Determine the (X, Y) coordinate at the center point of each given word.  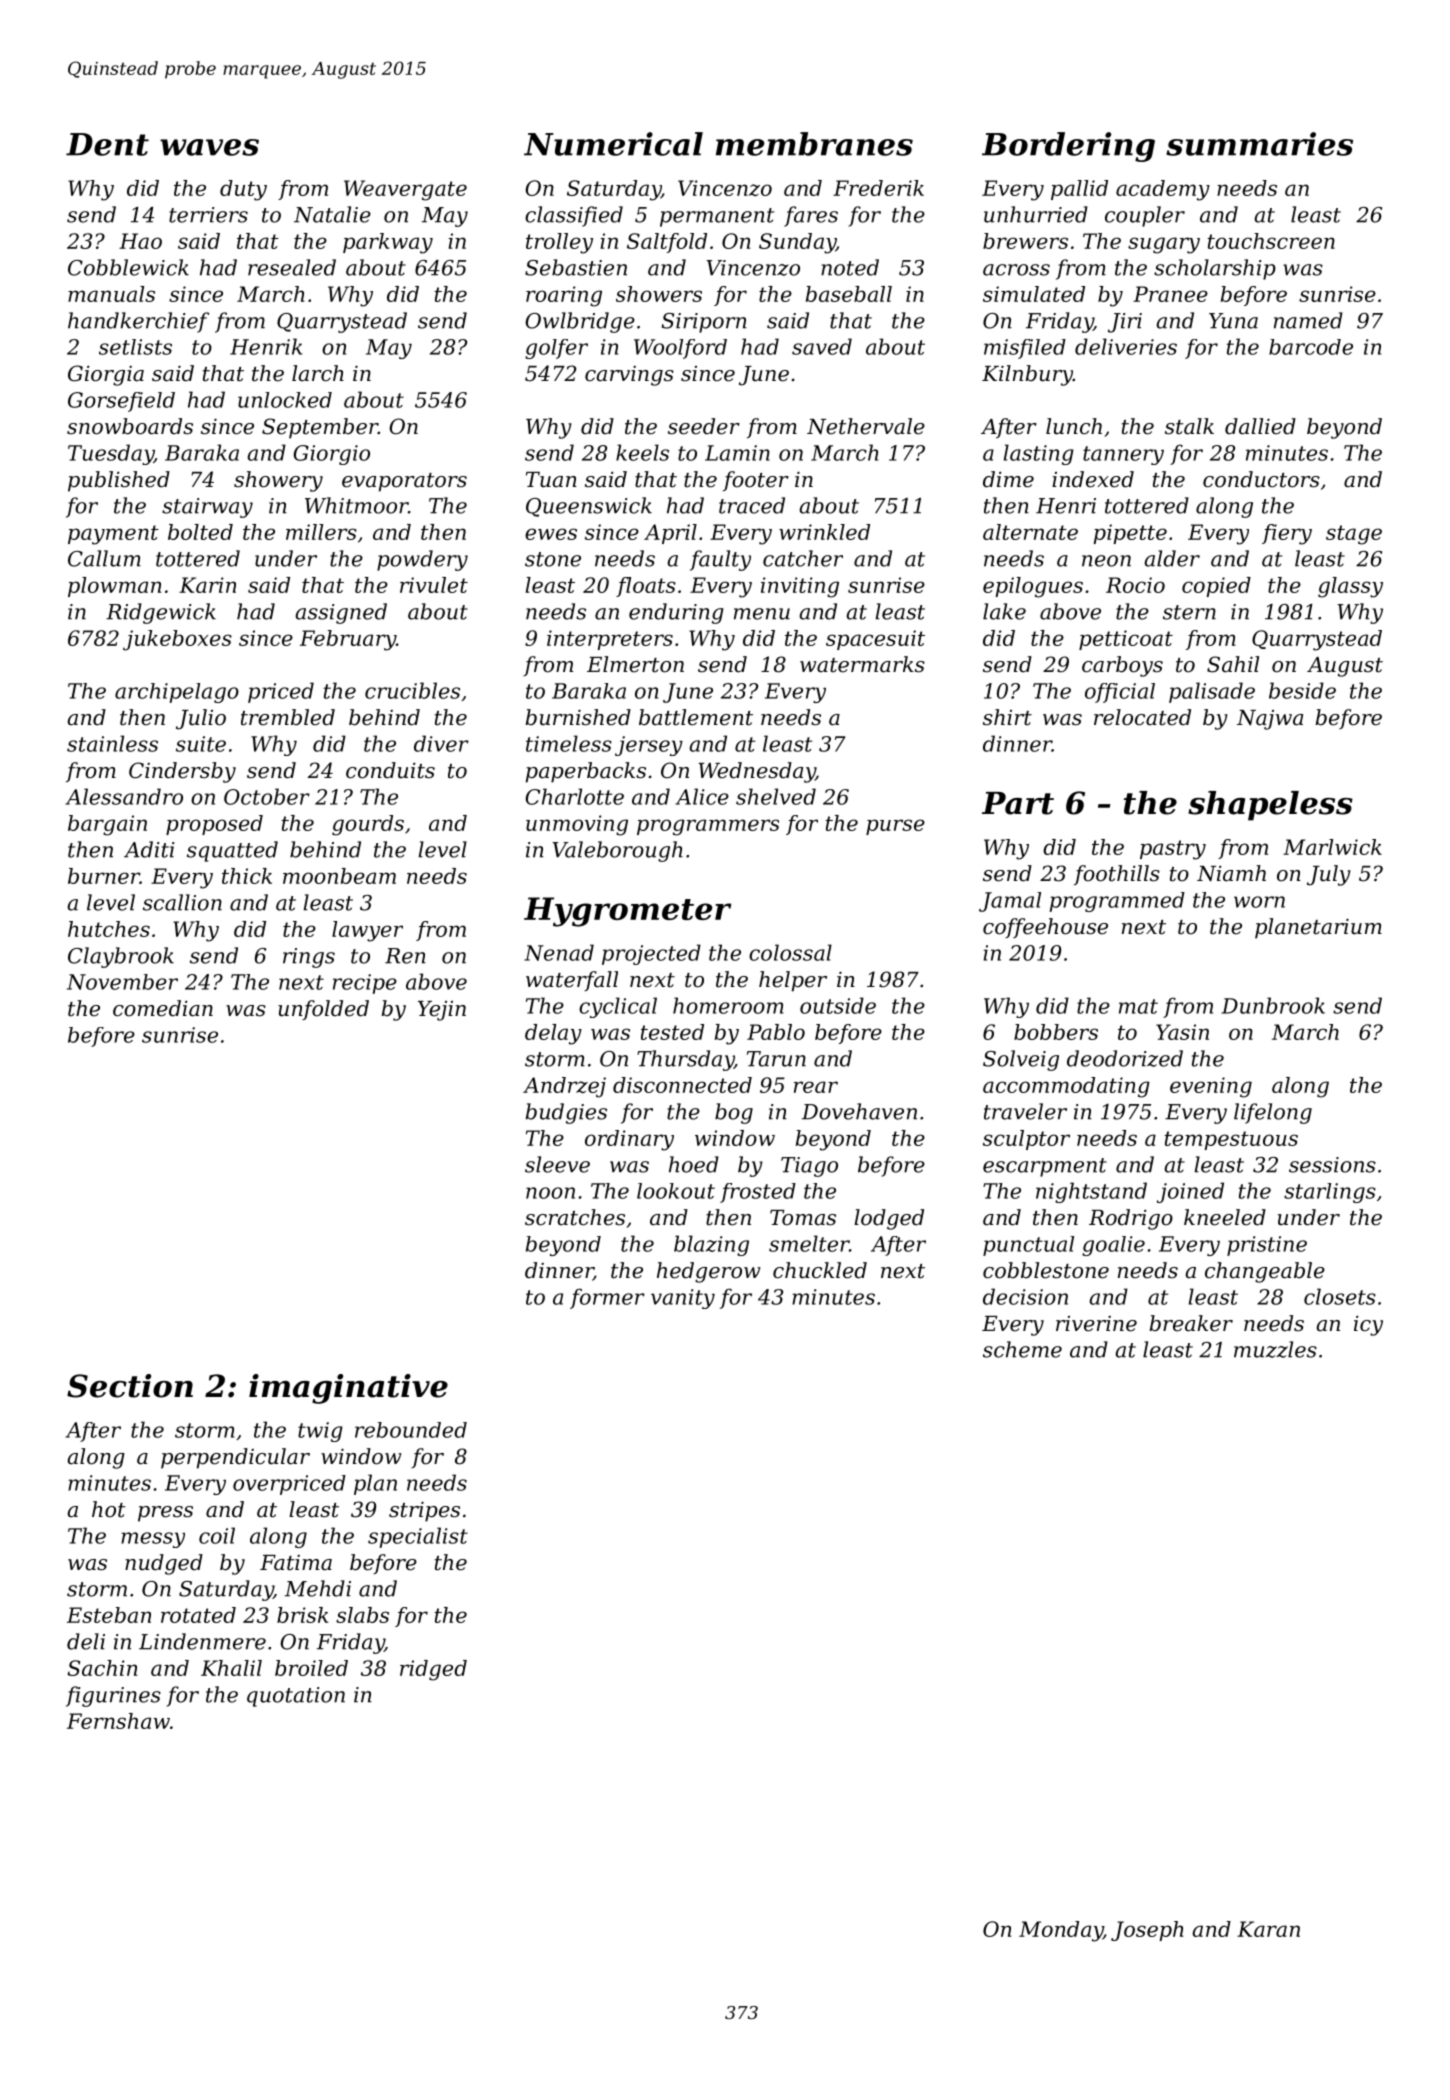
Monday (1061, 1931)
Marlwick (1332, 847)
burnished (578, 717)
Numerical (613, 144)
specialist (418, 1537)
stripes (424, 1511)
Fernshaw (118, 1721)
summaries (1259, 144)
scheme (1022, 1349)
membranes (814, 144)
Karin (207, 585)
